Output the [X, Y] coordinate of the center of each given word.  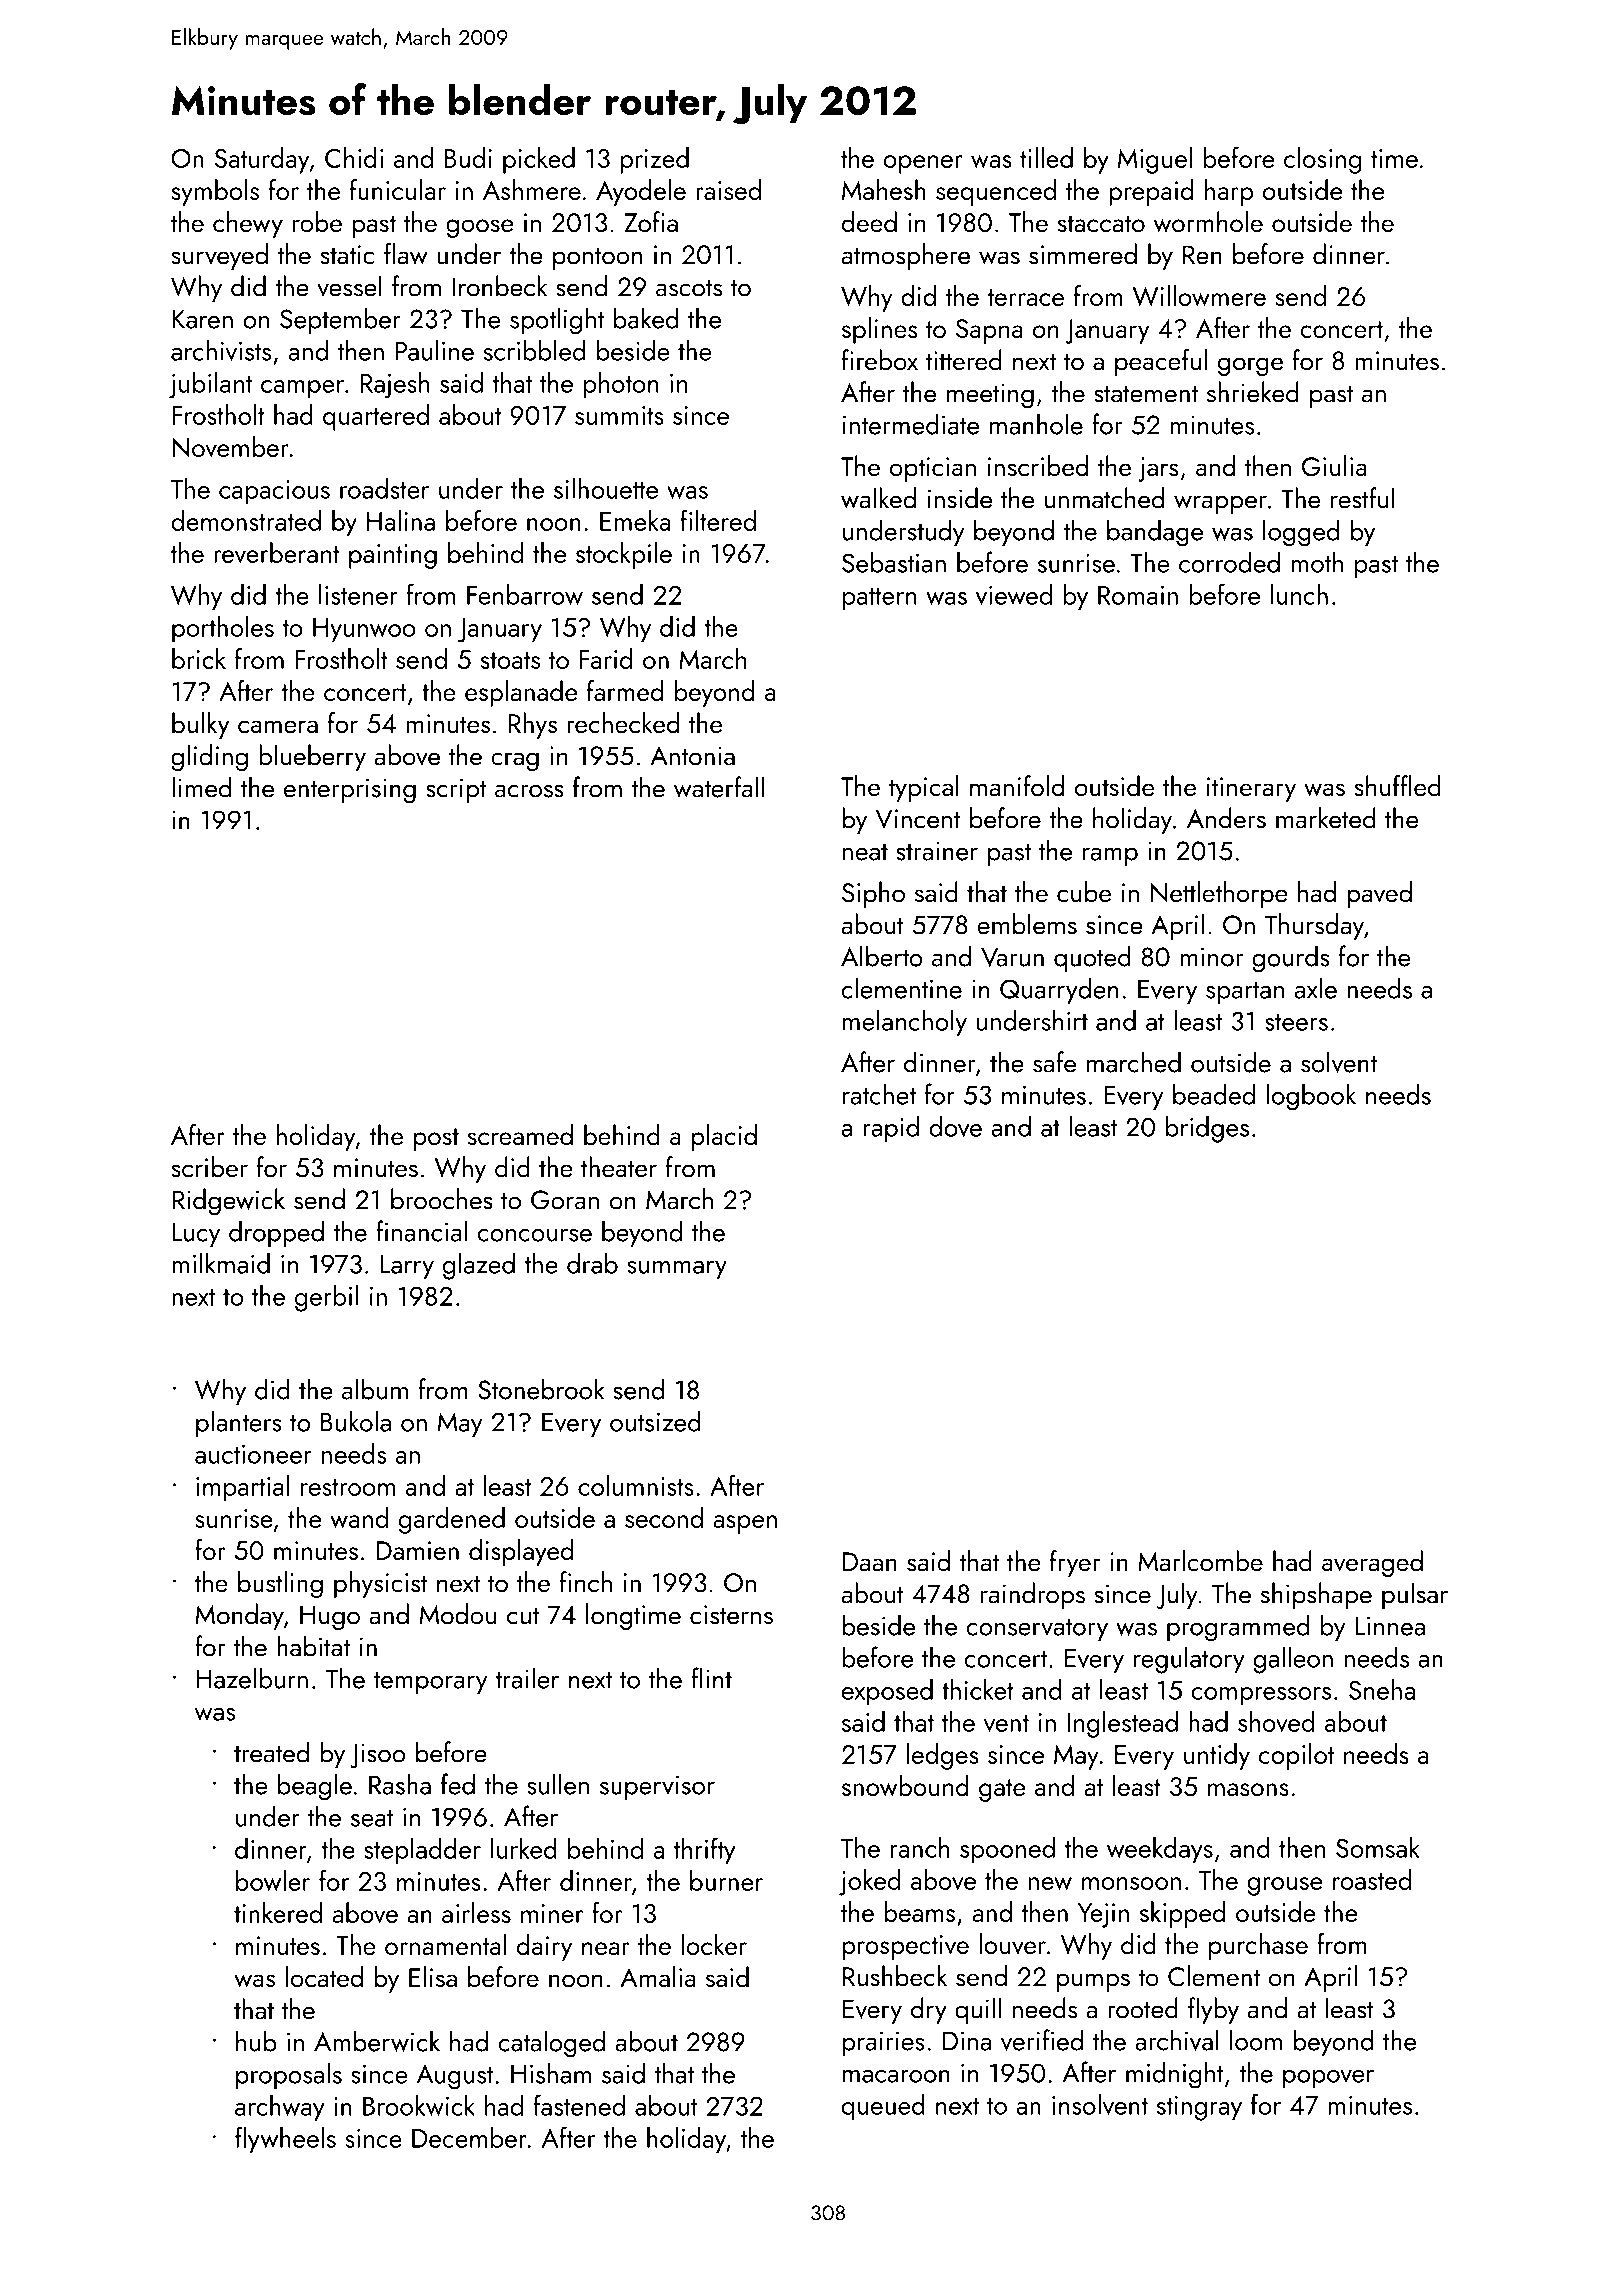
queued [883, 2107]
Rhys [533, 725]
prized [654, 160]
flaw [406, 254]
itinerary [1251, 789]
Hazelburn [252, 1678]
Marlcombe [1200, 1561]
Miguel [1155, 160]
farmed [625, 690]
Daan [870, 1562]
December [469, 2137]
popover [1328, 2079]
